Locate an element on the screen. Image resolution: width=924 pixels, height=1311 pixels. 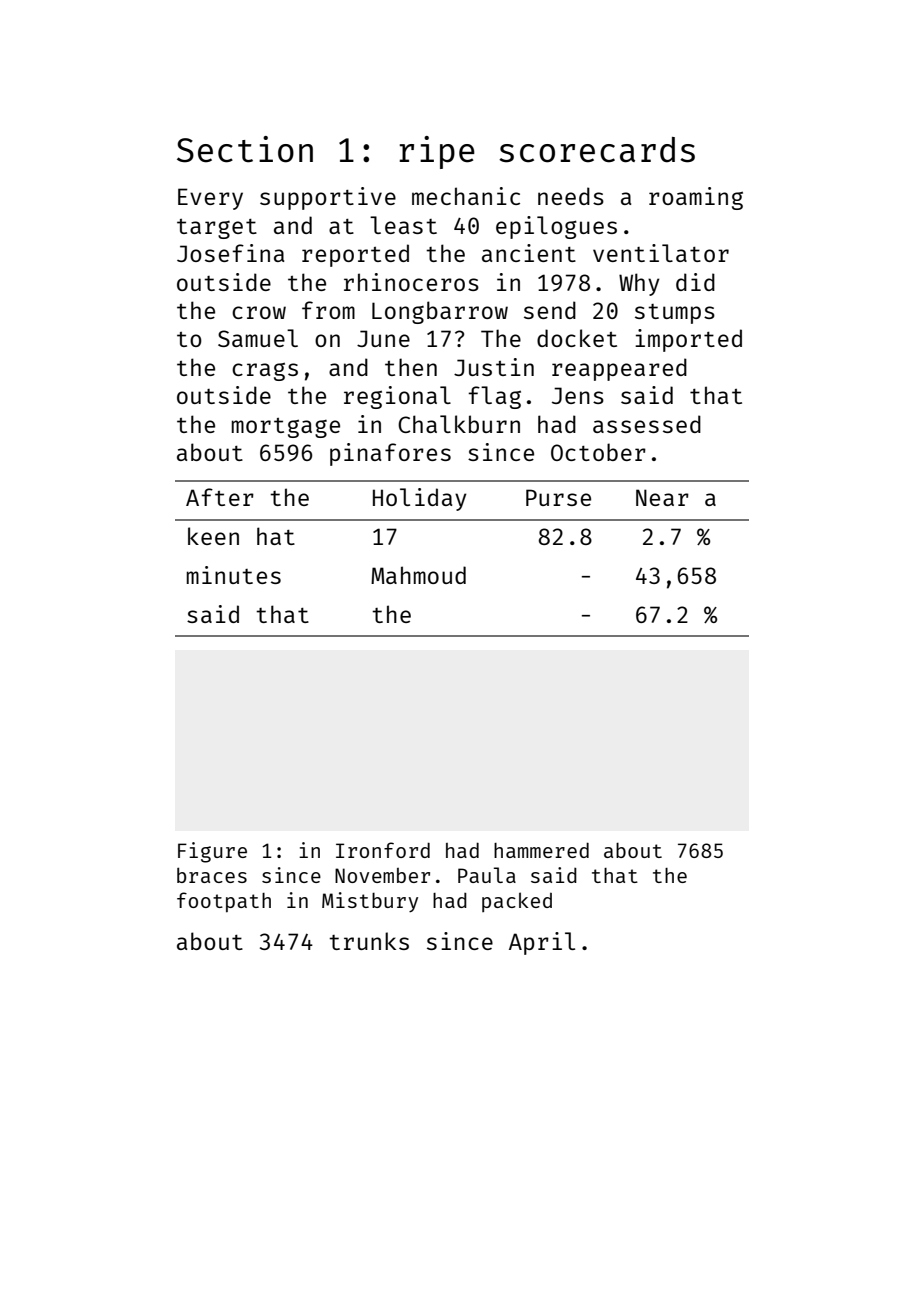
hammered is located at coordinates (541, 850).
